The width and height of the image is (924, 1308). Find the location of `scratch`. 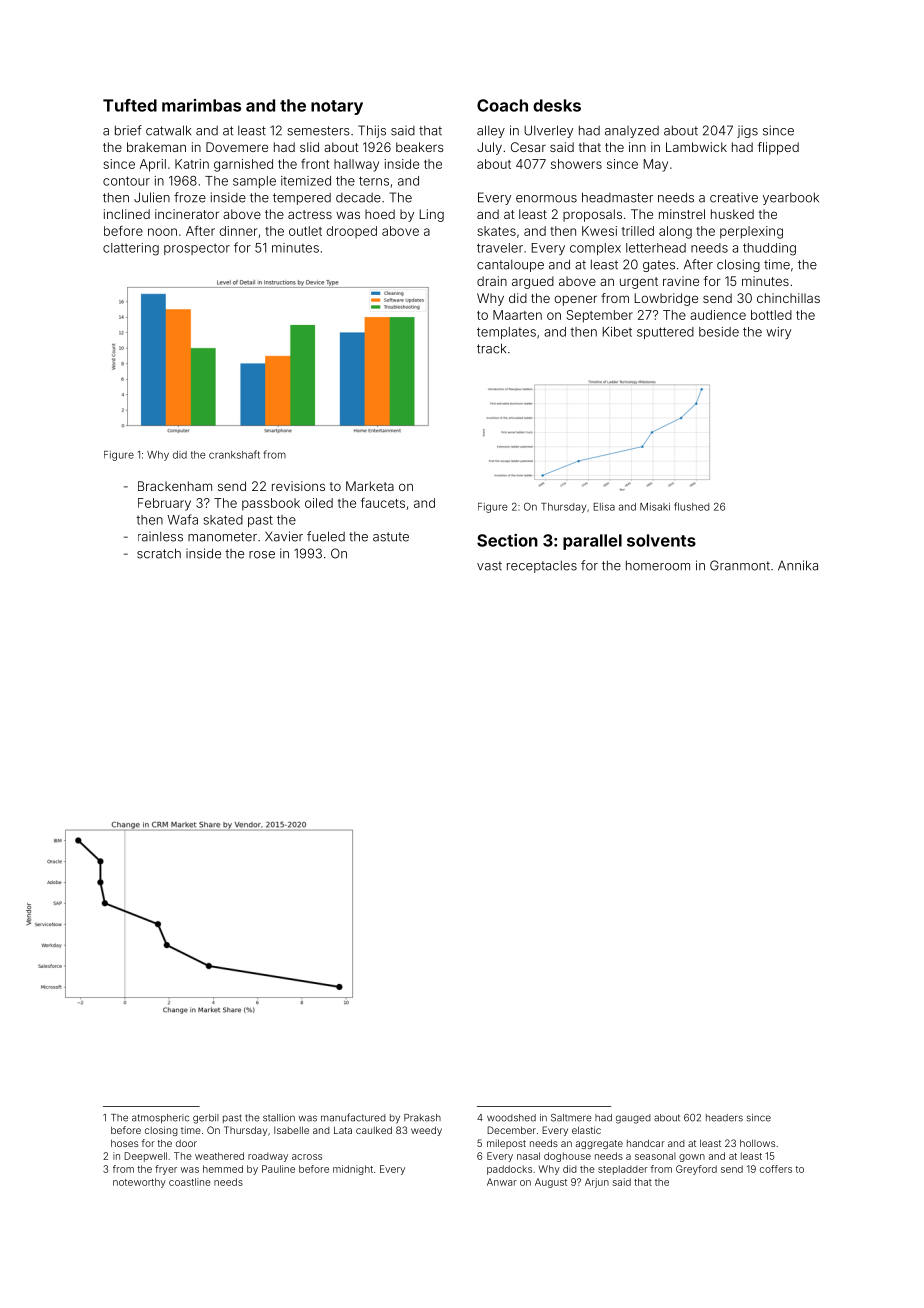

scratch is located at coordinates (159, 553).
